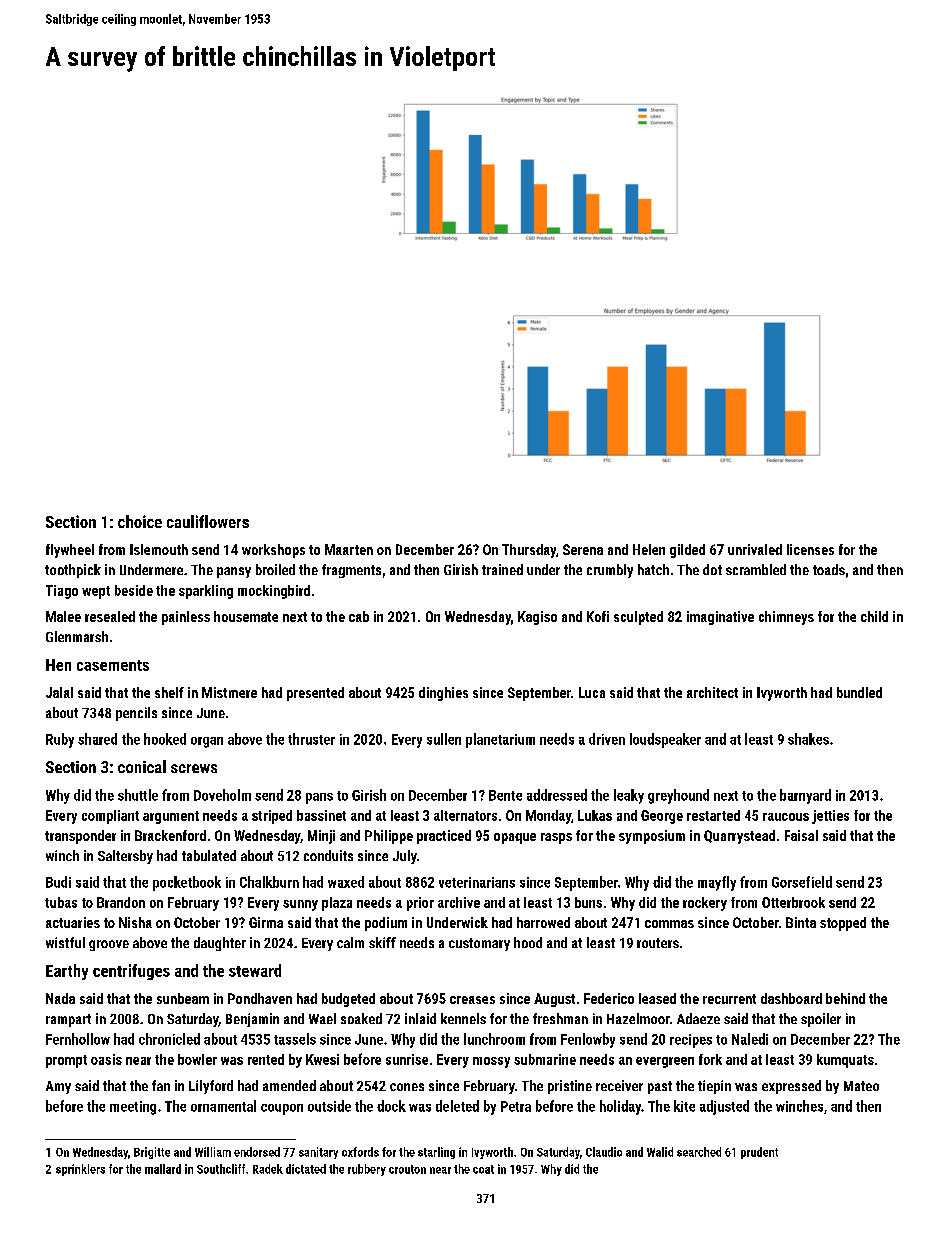 This page has height=1233, width=952. I want to click on choice, so click(140, 521).
